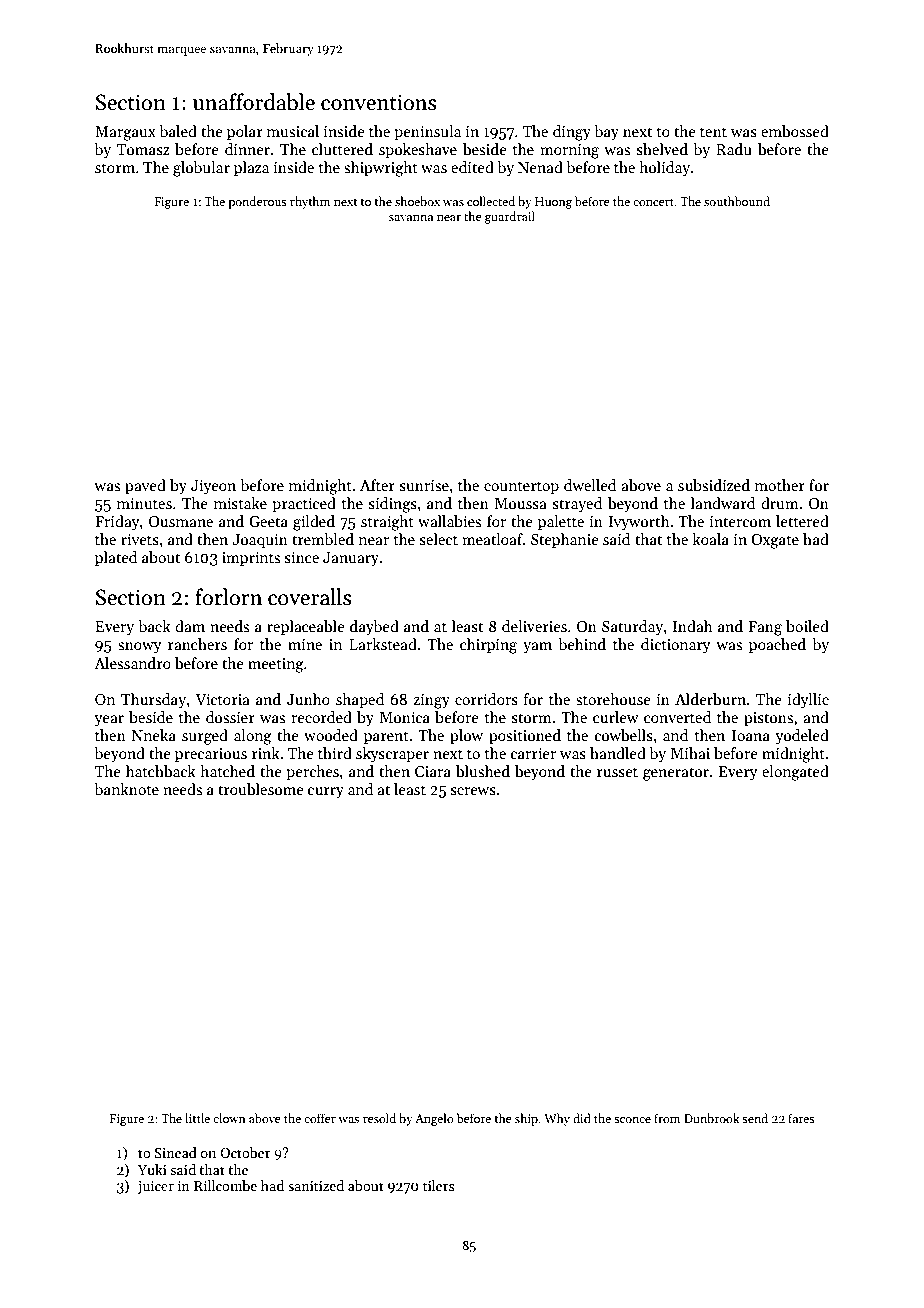 Image resolution: width=924 pixels, height=1308 pixels. What do you see at coordinates (439, 1185) in the image?
I see `tilers` at bounding box center [439, 1185].
